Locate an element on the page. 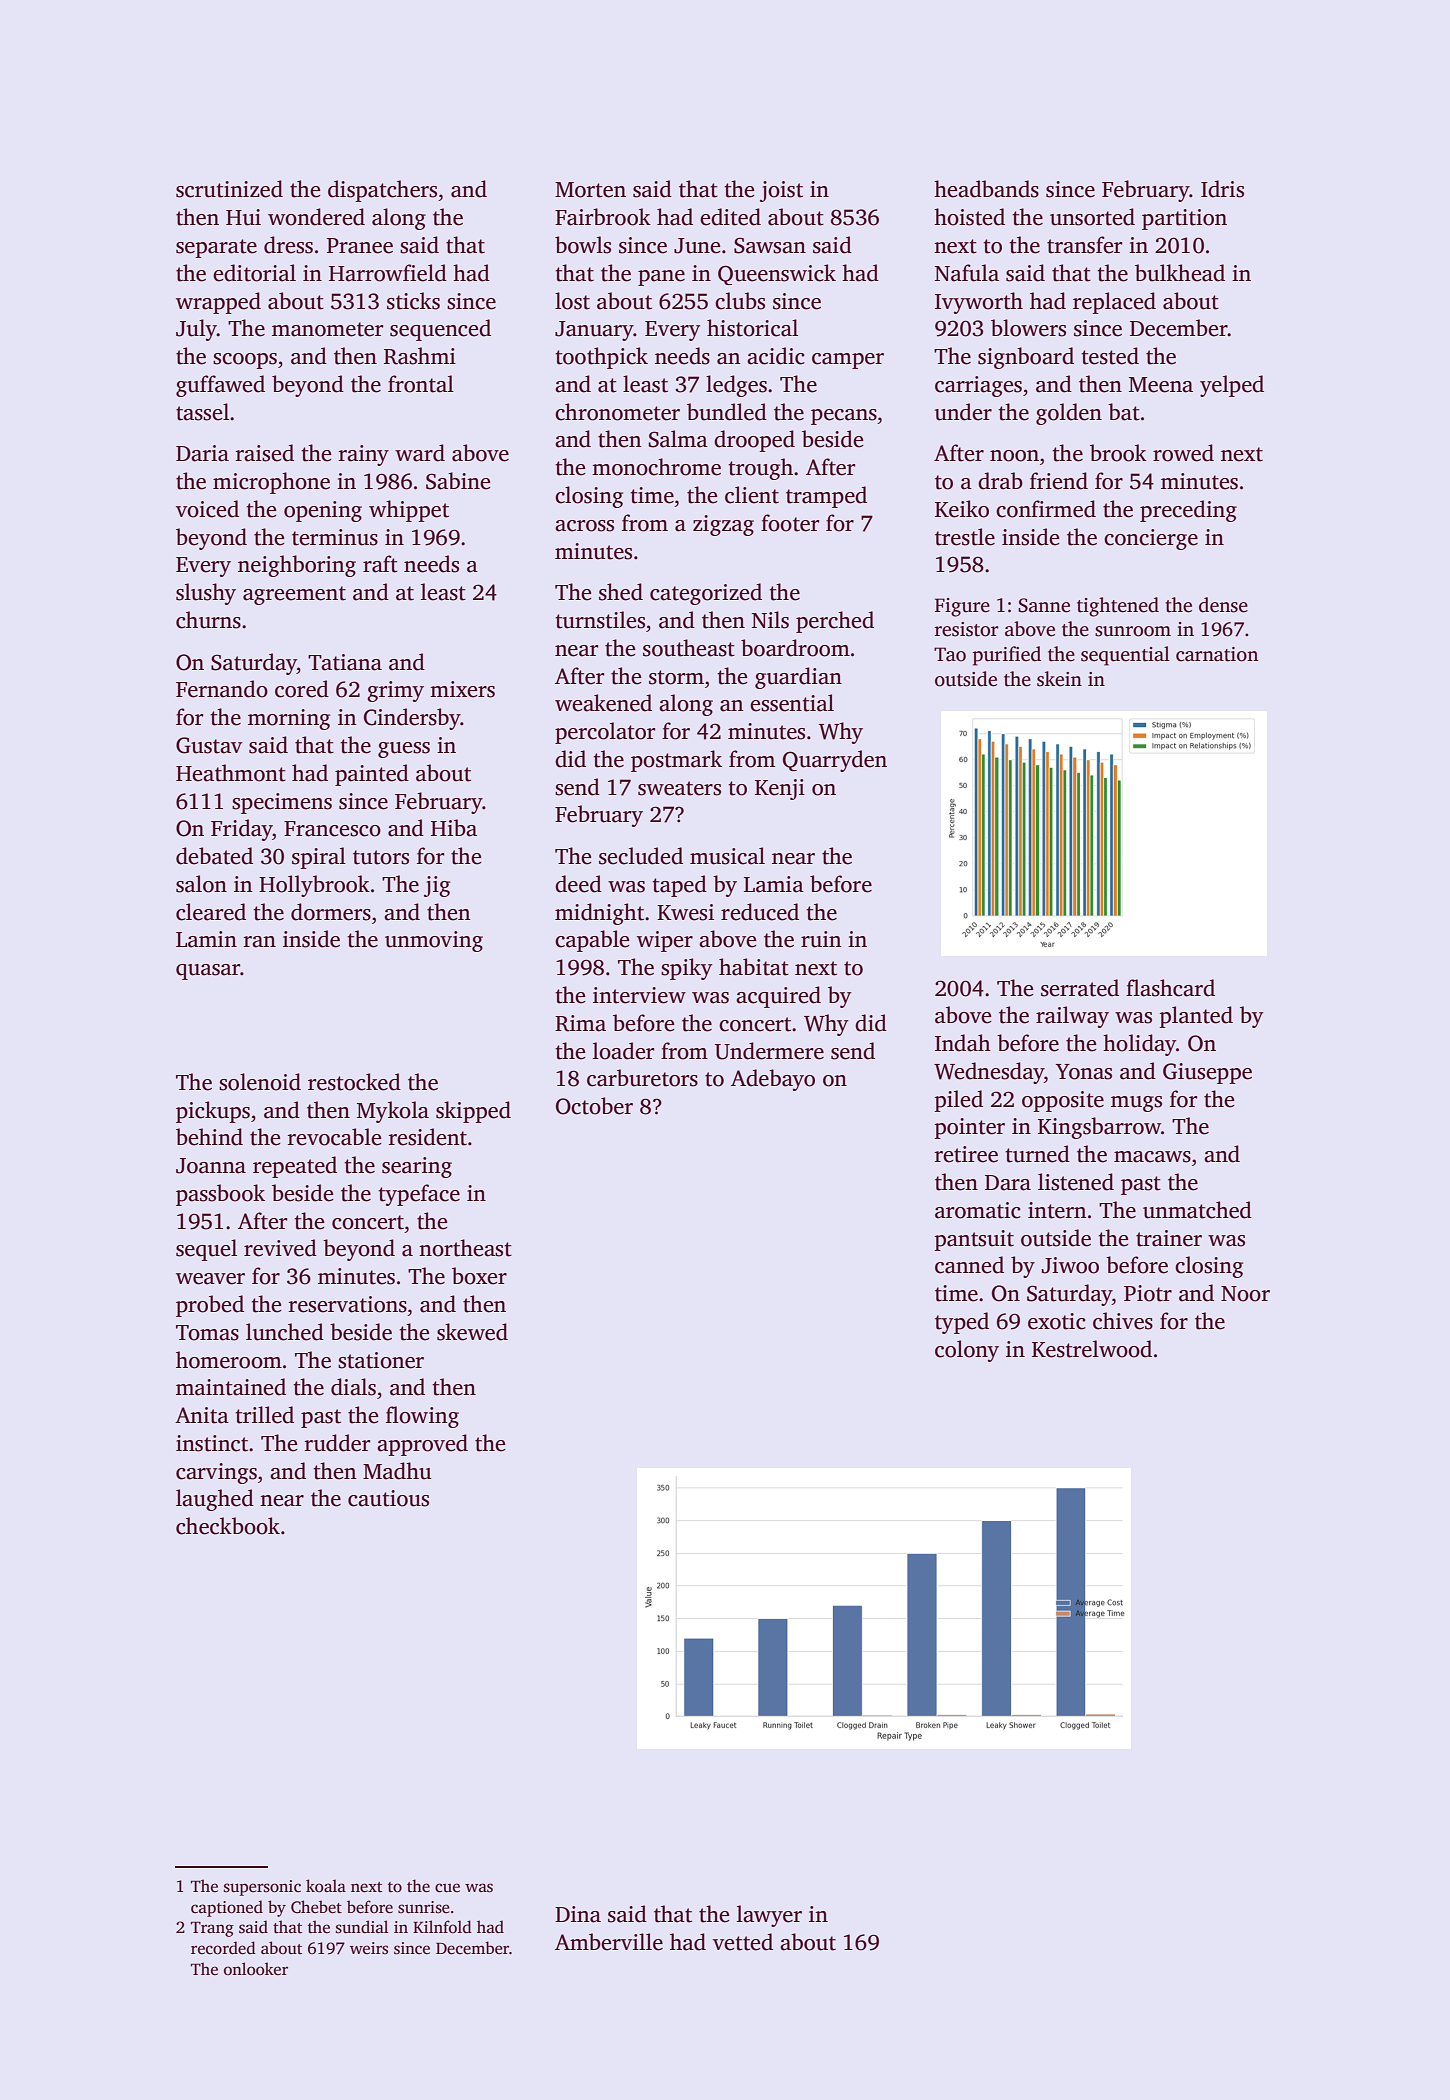  lawyer is located at coordinates (769, 1916).
